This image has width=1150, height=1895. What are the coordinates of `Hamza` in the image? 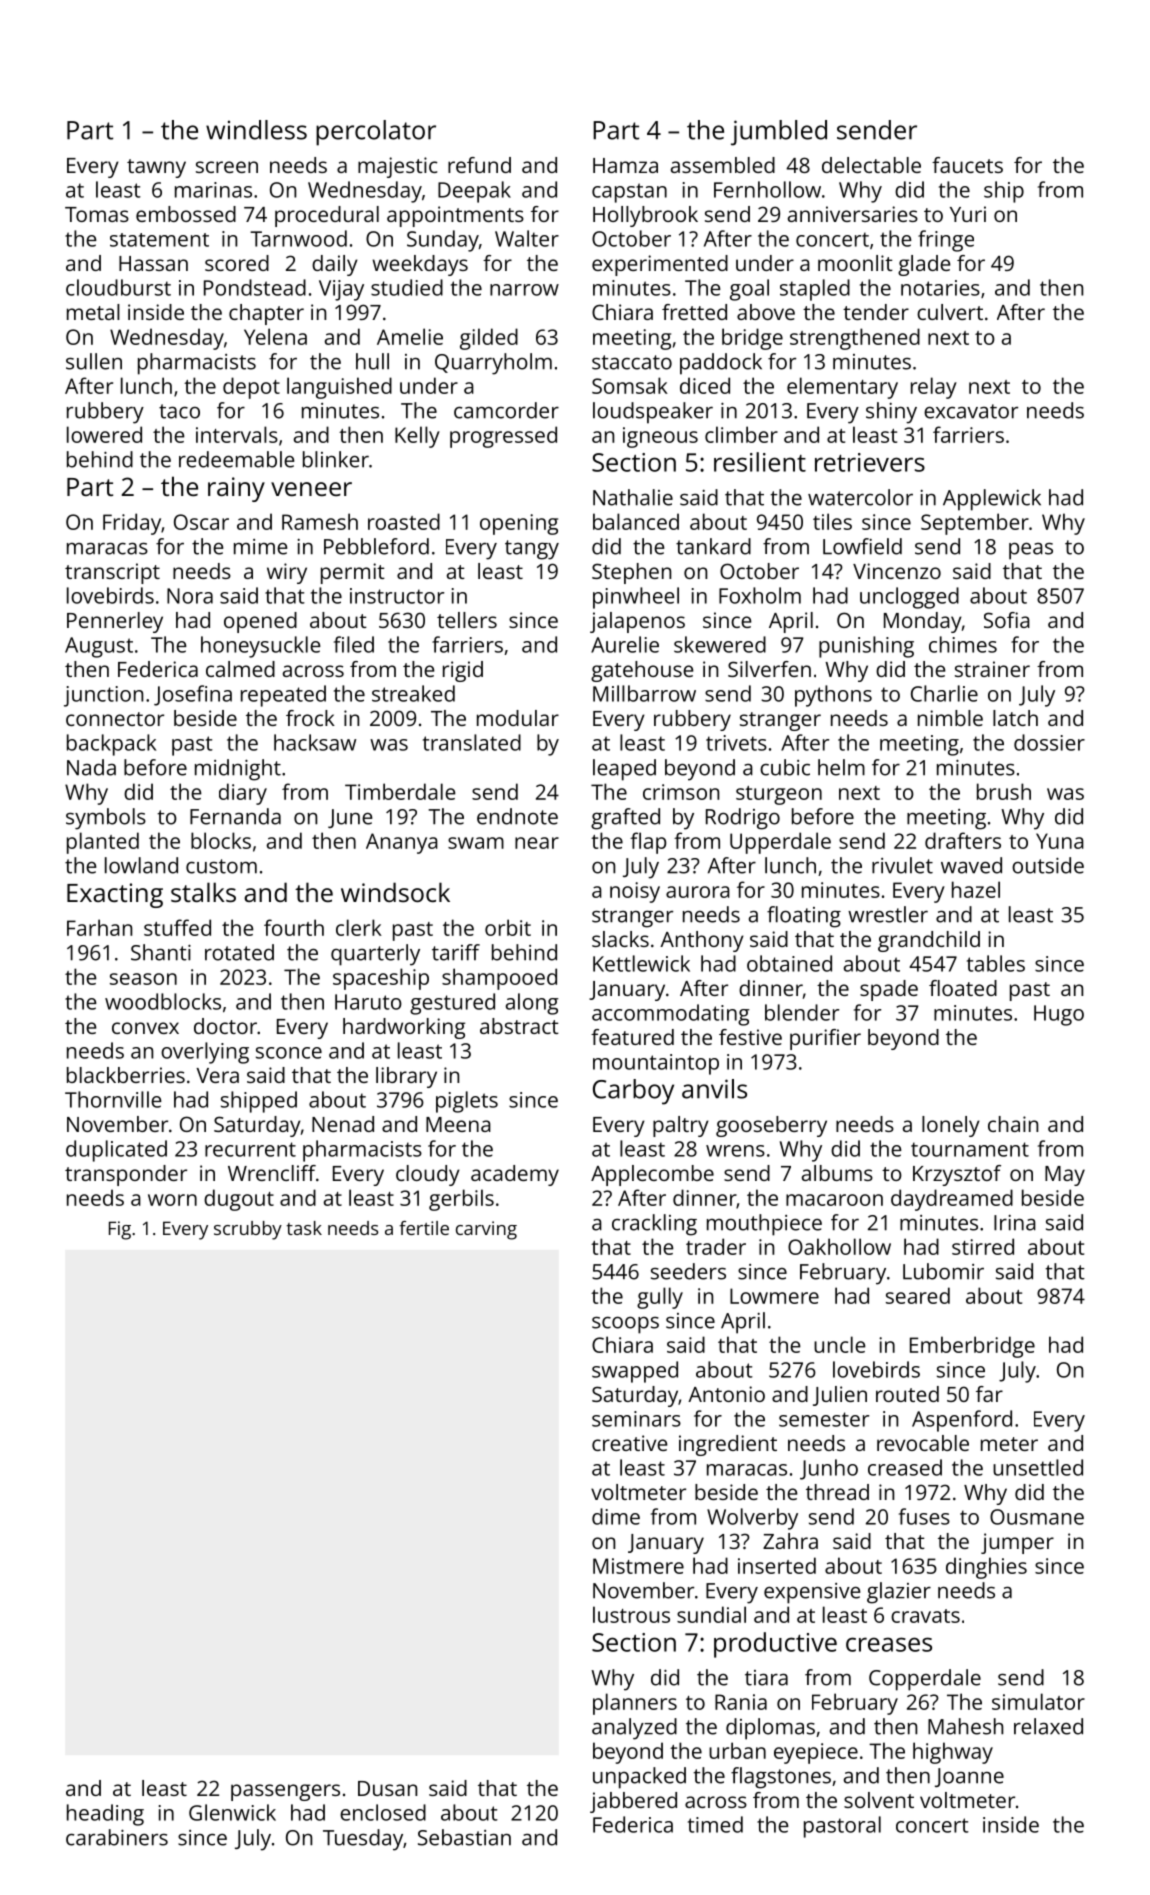 It's located at (625, 165).
